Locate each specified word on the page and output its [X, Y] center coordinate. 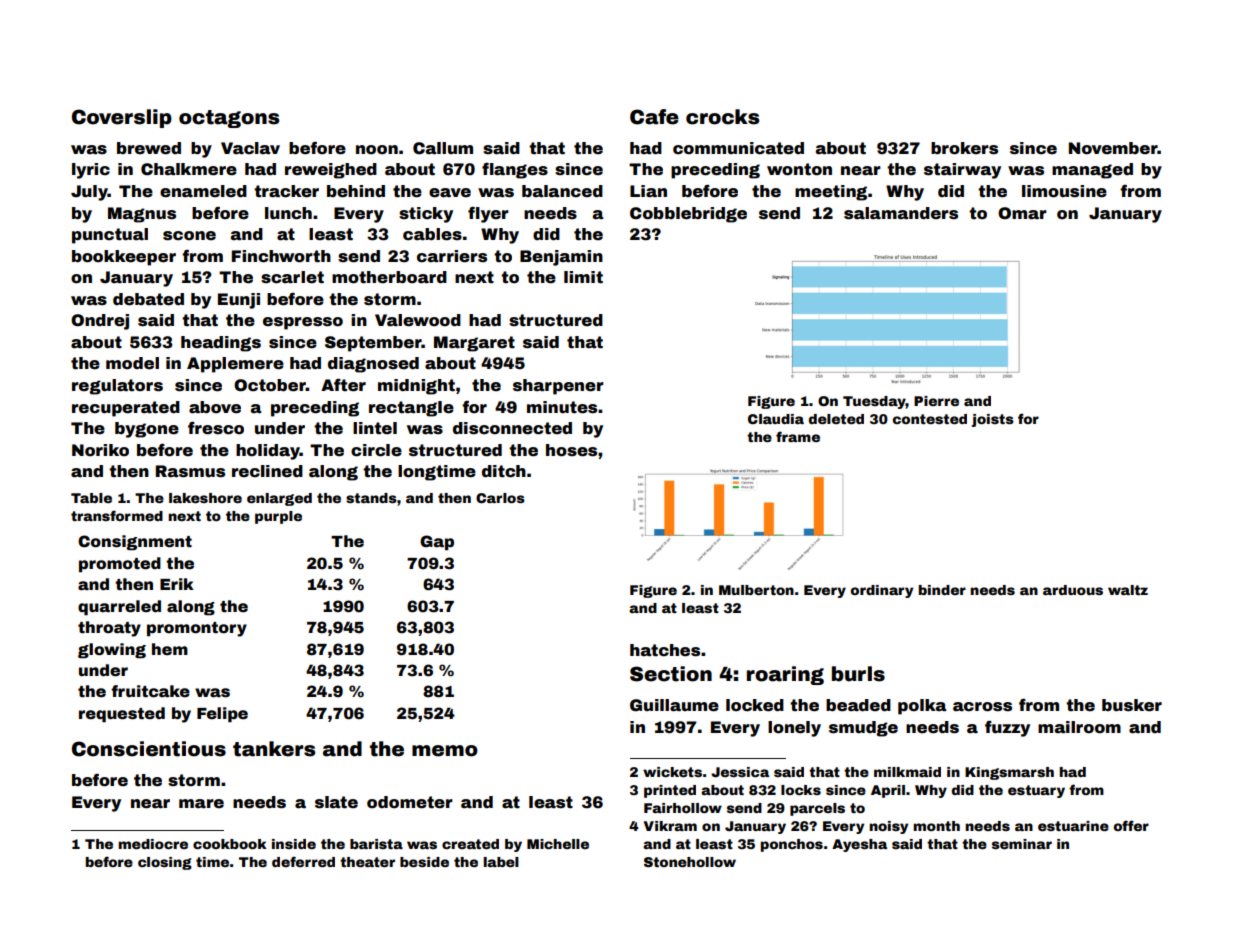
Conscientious [149, 749]
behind [356, 191]
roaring [785, 675]
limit [583, 277]
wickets [672, 772]
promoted [120, 565]
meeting [831, 193]
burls [858, 674]
